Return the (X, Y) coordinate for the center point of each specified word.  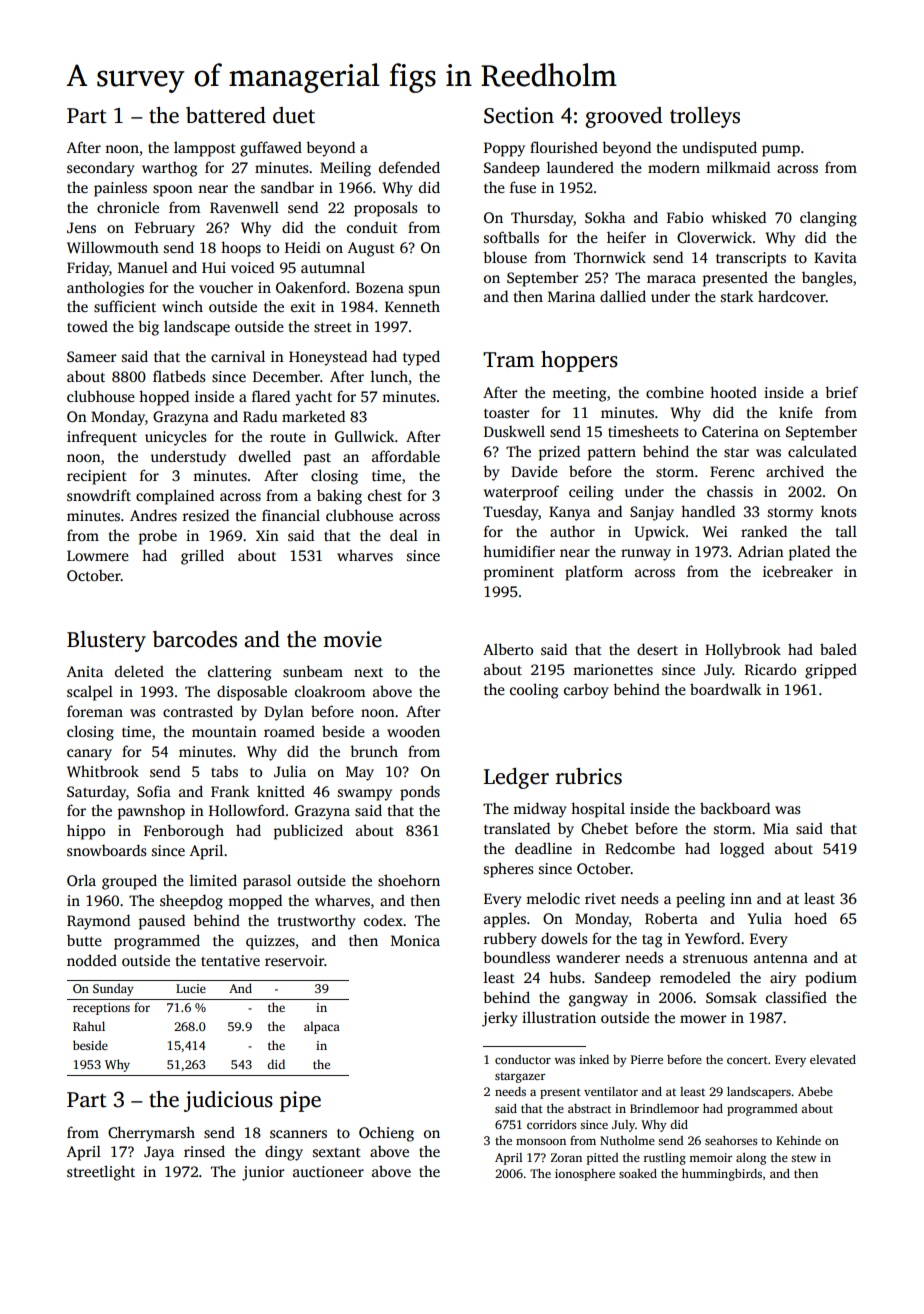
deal (404, 535)
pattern (612, 454)
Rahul (89, 1026)
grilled (202, 557)
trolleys (705, 117)
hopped (164, 398)
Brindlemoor (664, 1108)
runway (646, 555)
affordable (406, 456)
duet (294, 115)
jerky (500, 1019)
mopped (255, 902)
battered (226, 115)
